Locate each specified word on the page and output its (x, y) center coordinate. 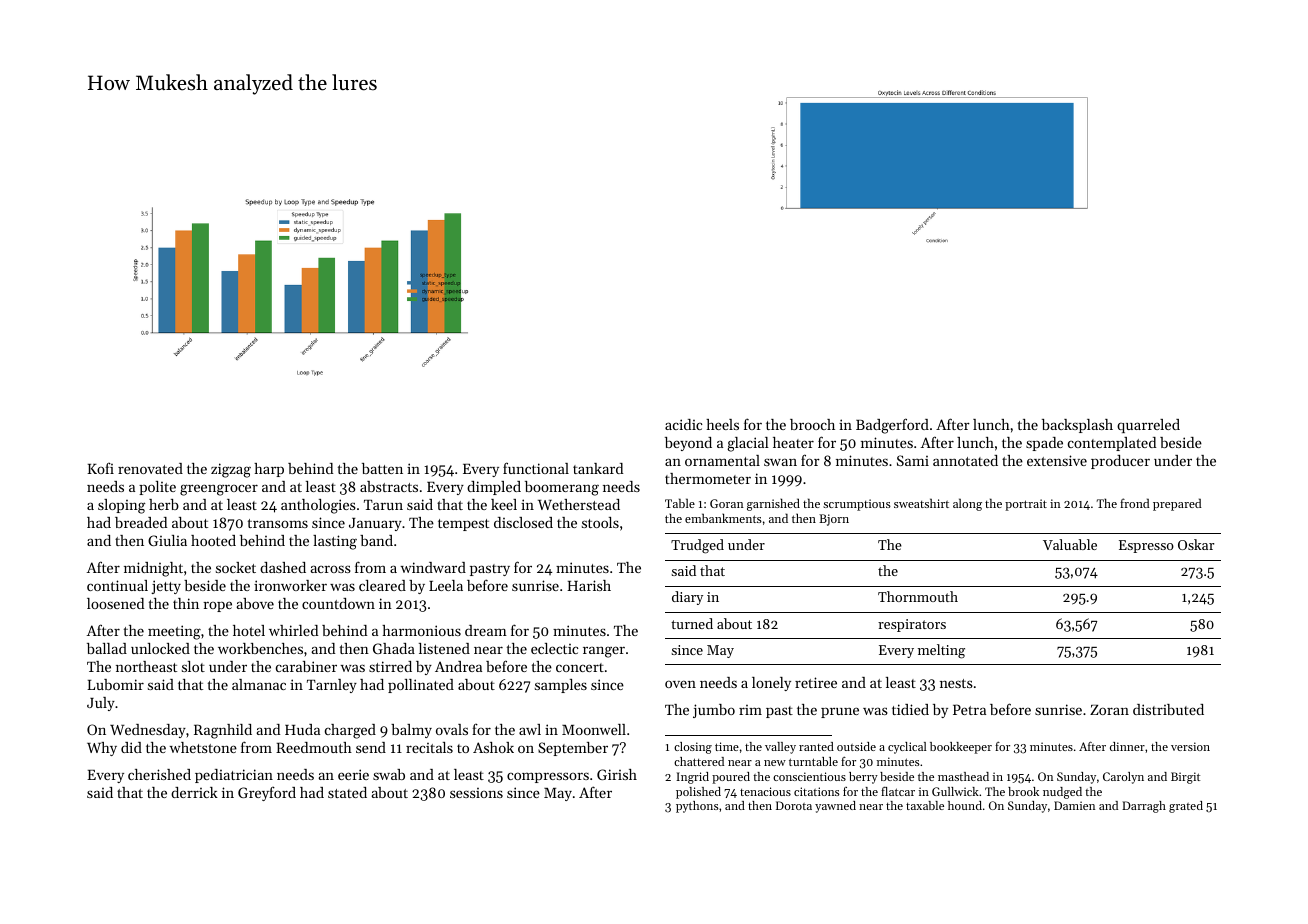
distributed (1168, 709)
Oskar (1196, 544)
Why (102, 749)
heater (793, 442)
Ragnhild (223, 731)
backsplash (1077, 426)
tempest (463, 525)
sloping (121, 506)
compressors (548, 777)
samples (561, 686)
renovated (150, 468)
